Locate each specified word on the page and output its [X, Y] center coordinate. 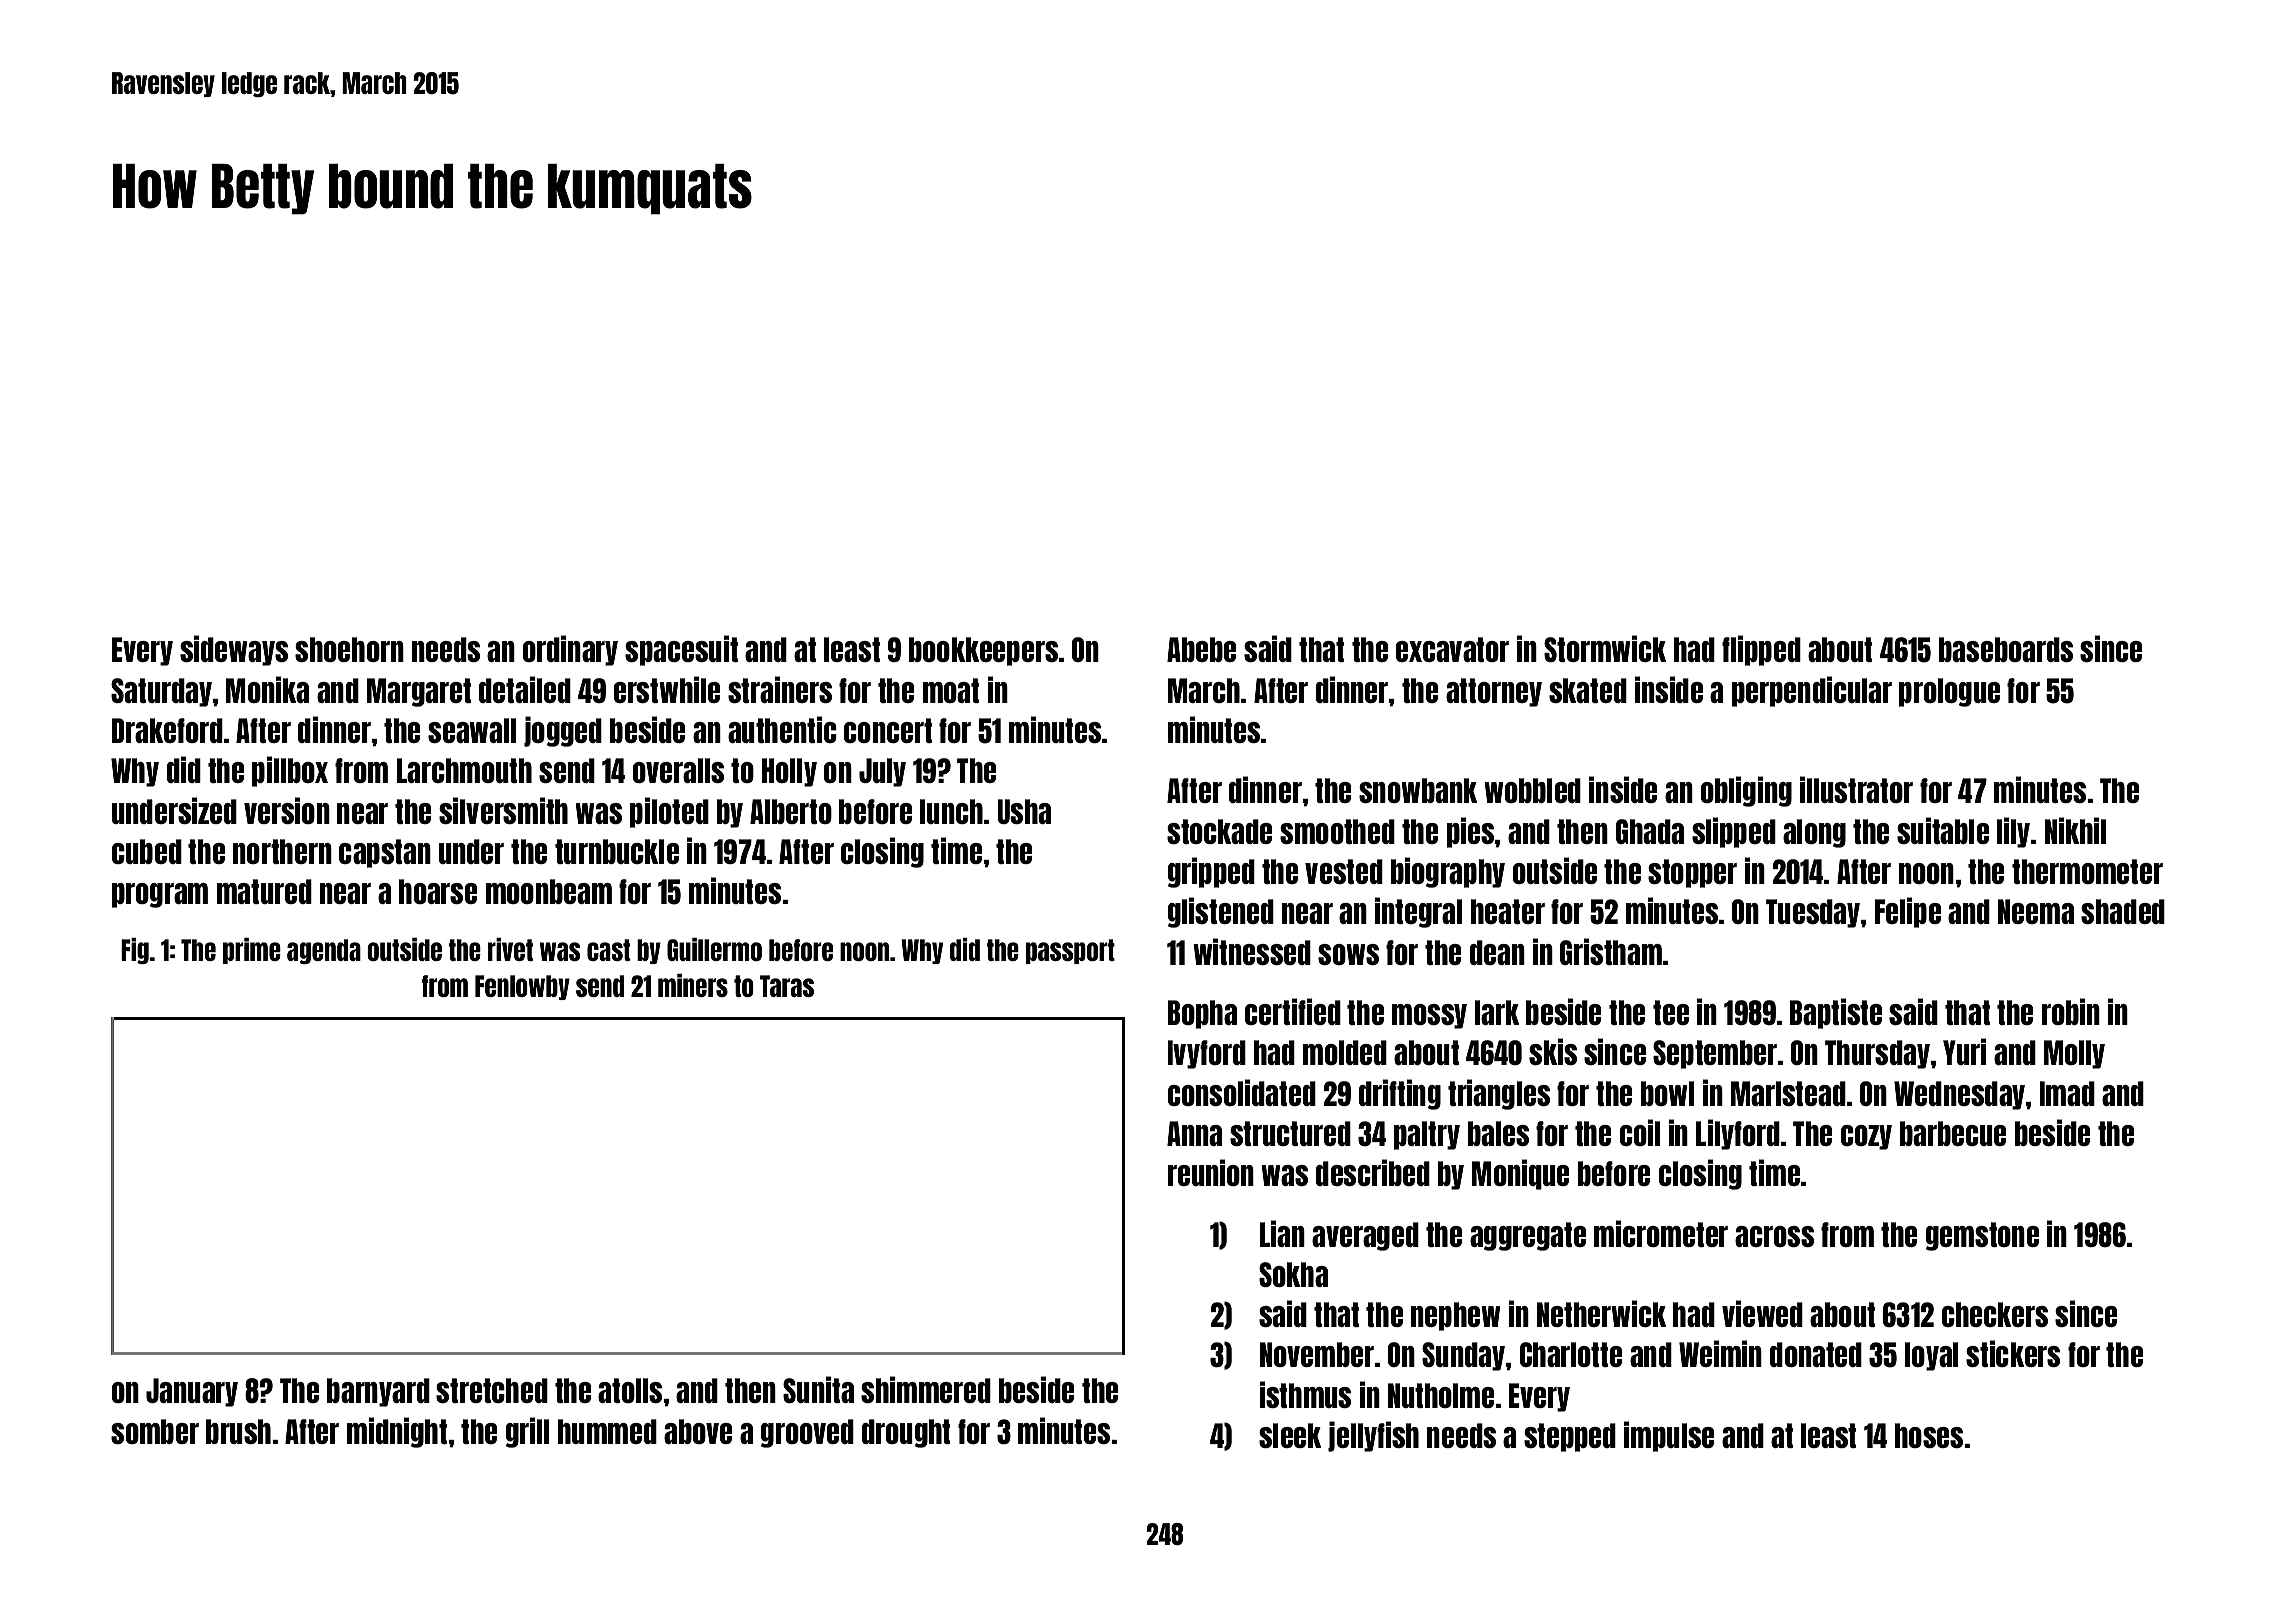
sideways [234, 650]
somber [155, 1431]
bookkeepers [983, 651]
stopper [1692, 873]
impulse [1669, 1436]
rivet [510, 949]
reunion [1211, 1172]
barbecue [1953, 1133]
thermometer [2087, 871]
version [287, 810]
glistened [1221, 912]
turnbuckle [617, 851]
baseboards [2006, 649]
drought [906, 1433]
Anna [1194, 1133]
